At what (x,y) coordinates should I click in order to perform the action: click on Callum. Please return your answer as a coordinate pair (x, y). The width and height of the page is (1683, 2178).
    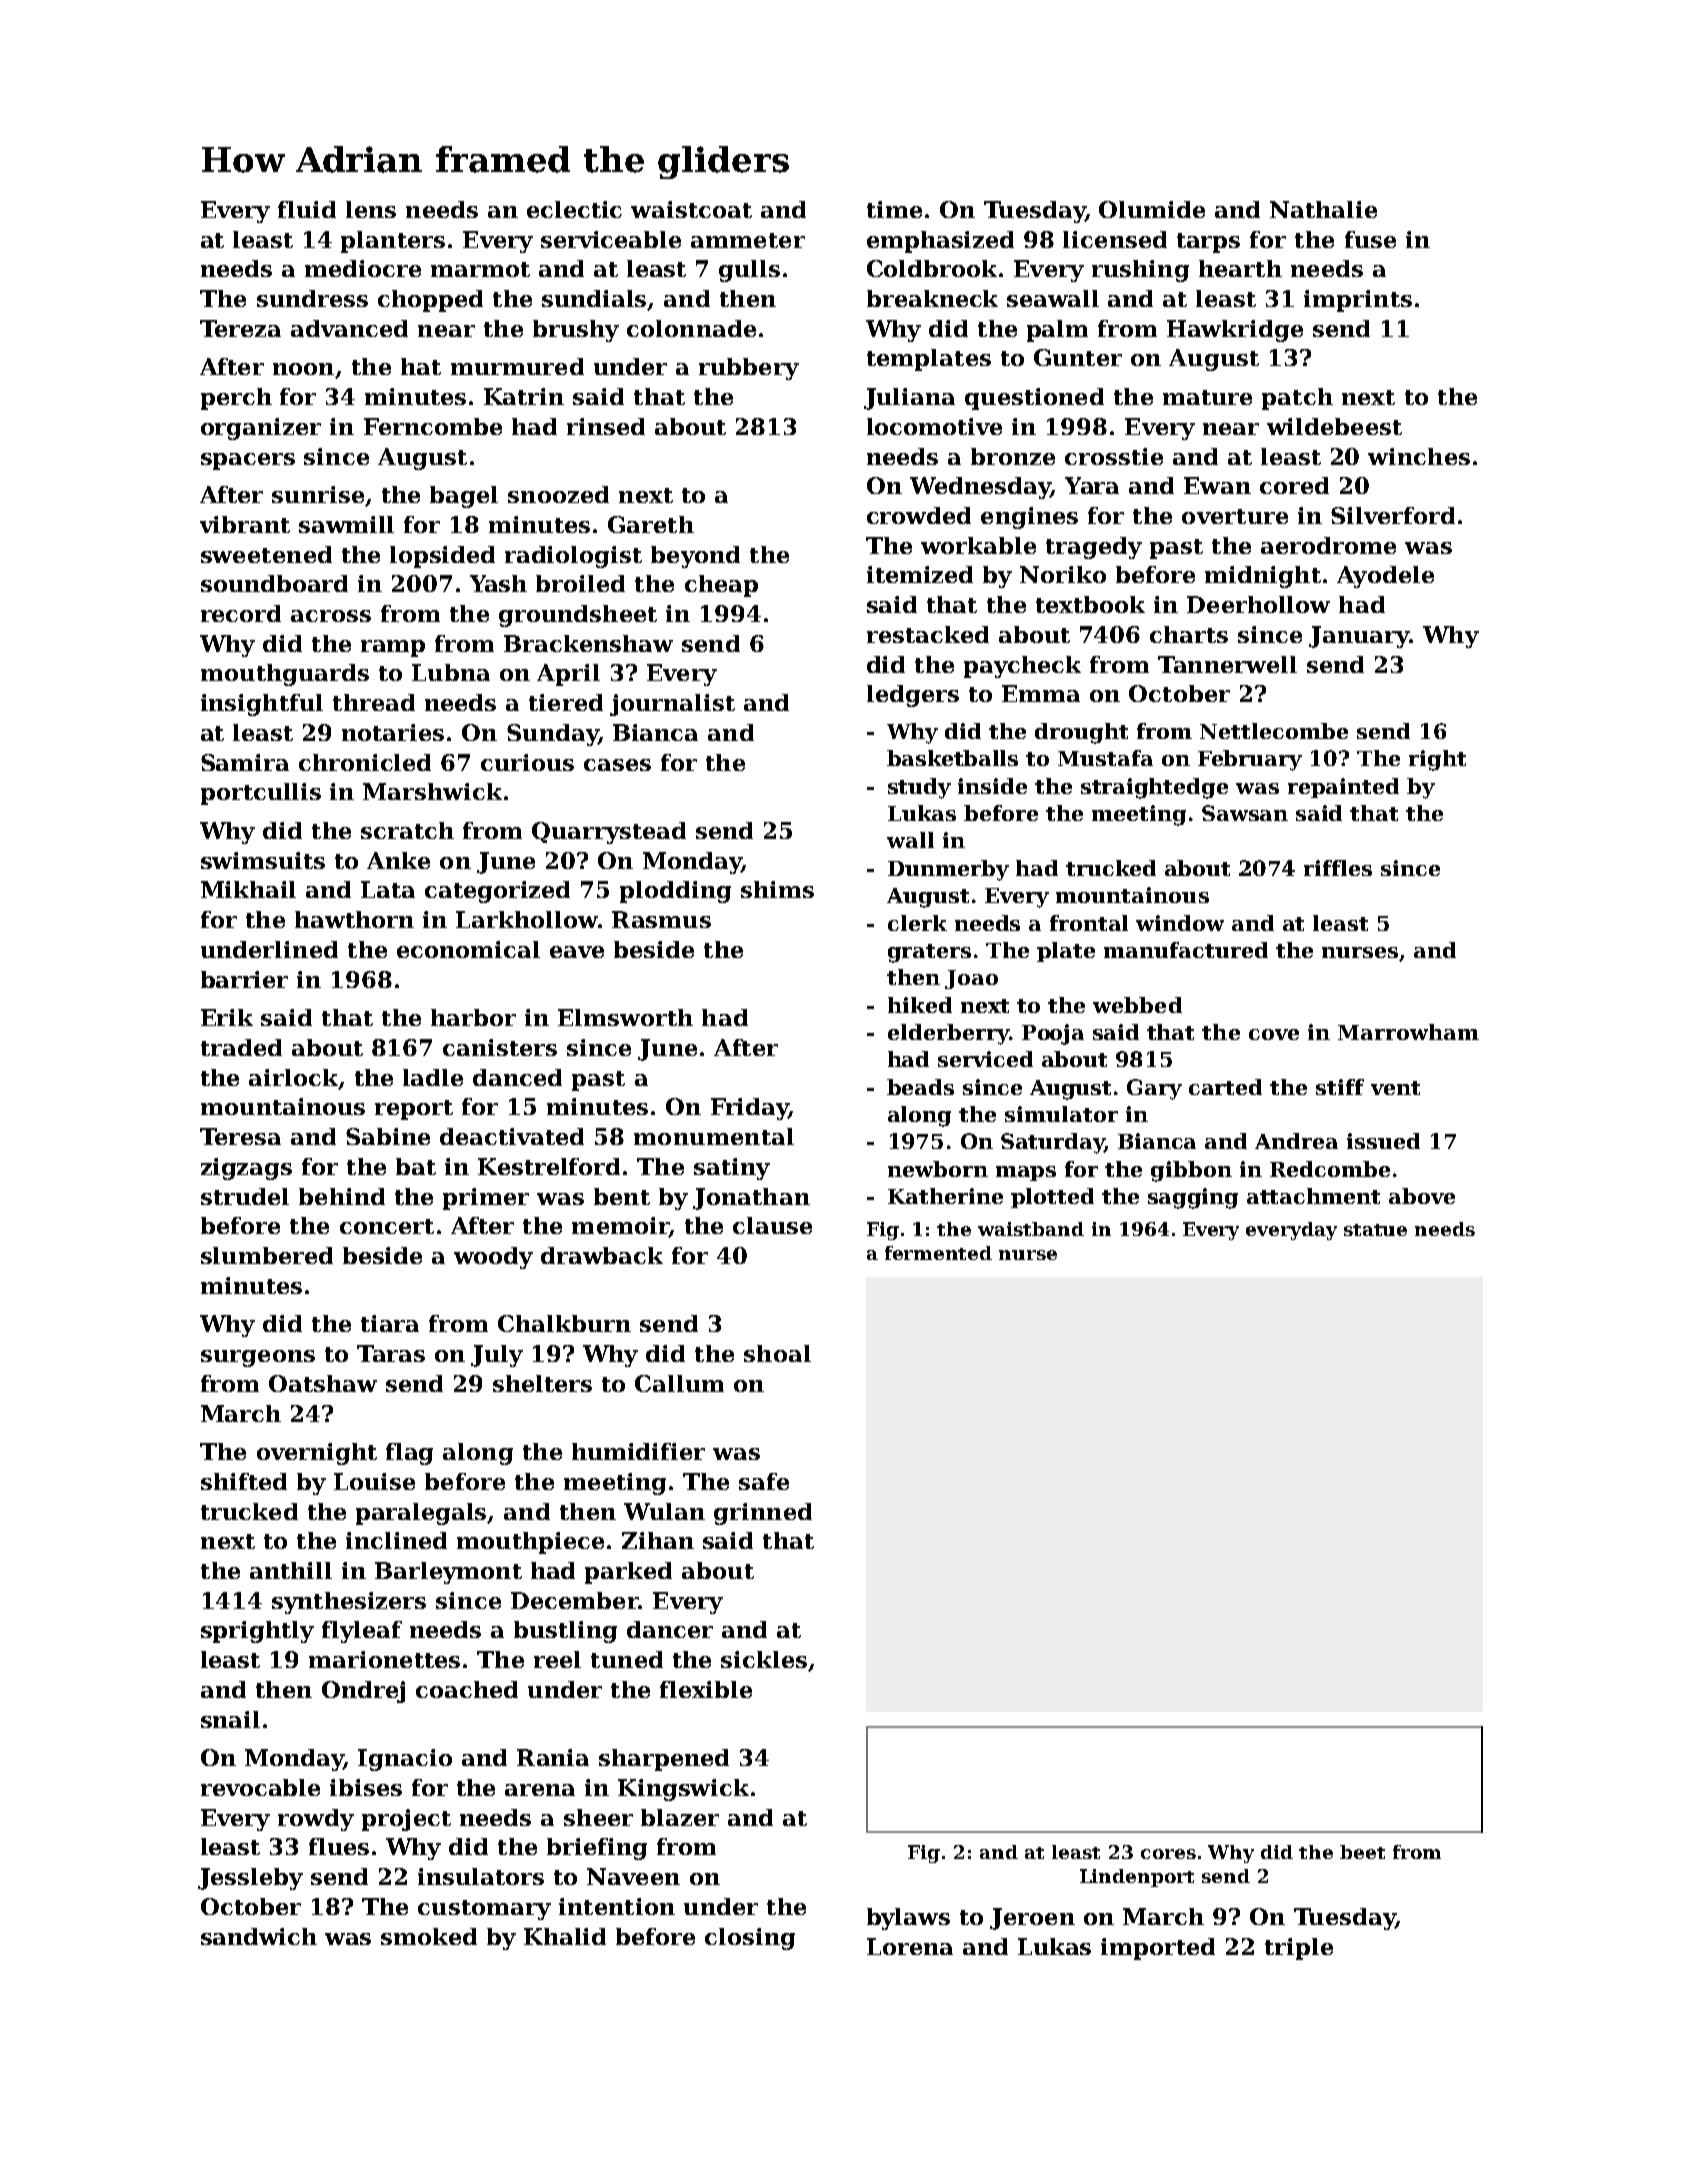
    Looking at the image, I should click on (679, 1383).
